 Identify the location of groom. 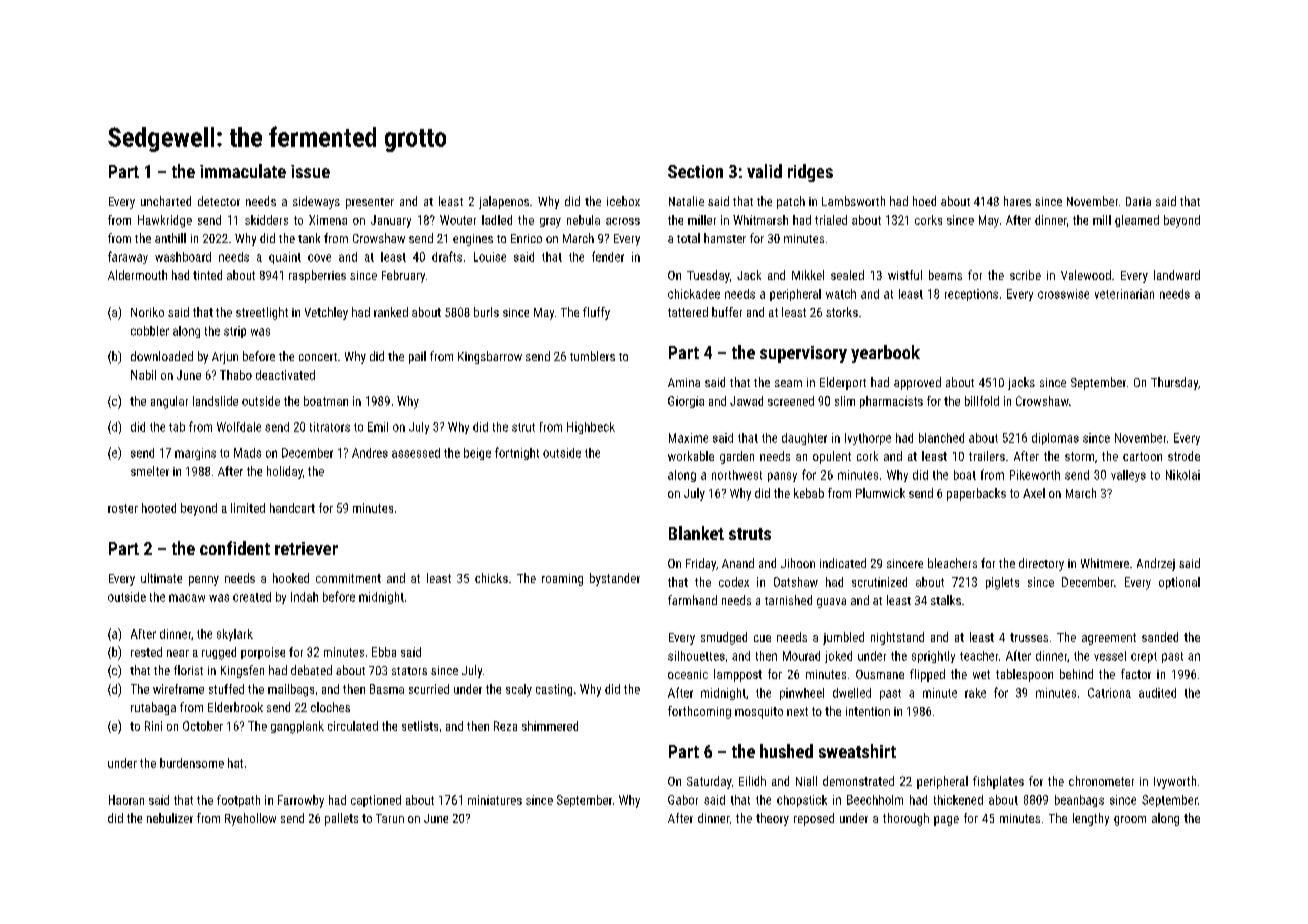
(1130, 821).
